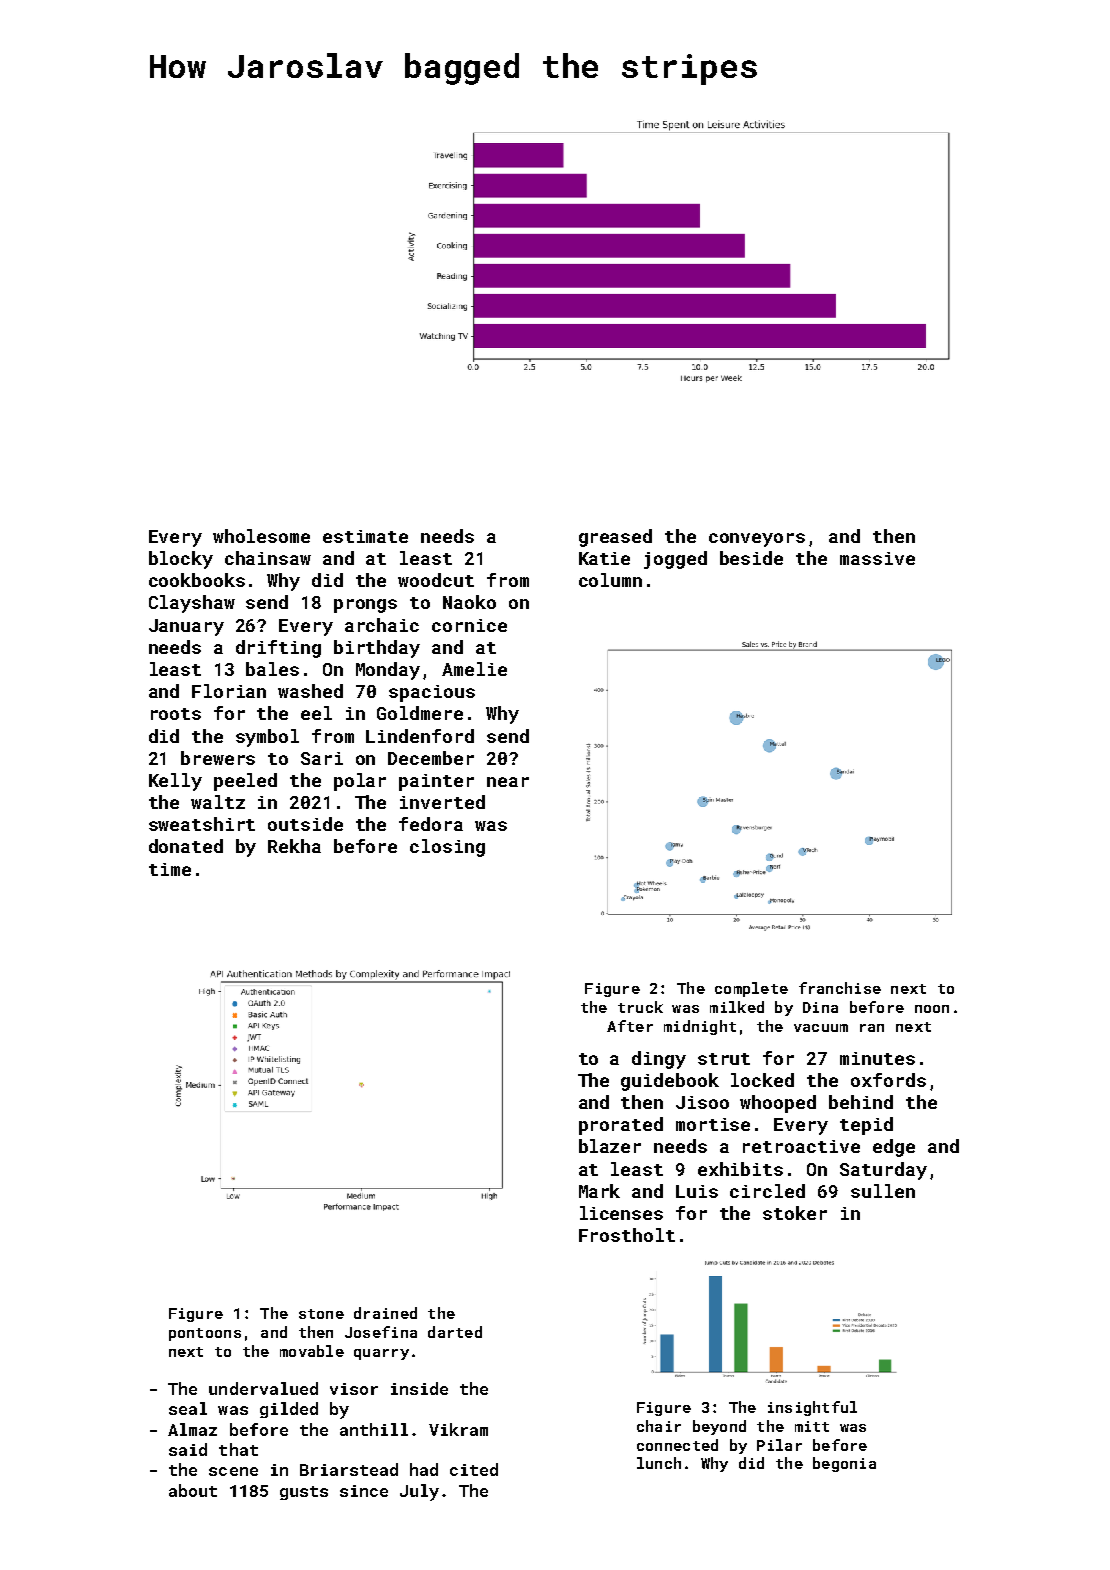 Image resolution: width=1110 pixels, height=1570 pixels. Describe the element at coordinates (268, 558) in the page. I see `chainsaw` at that location.
